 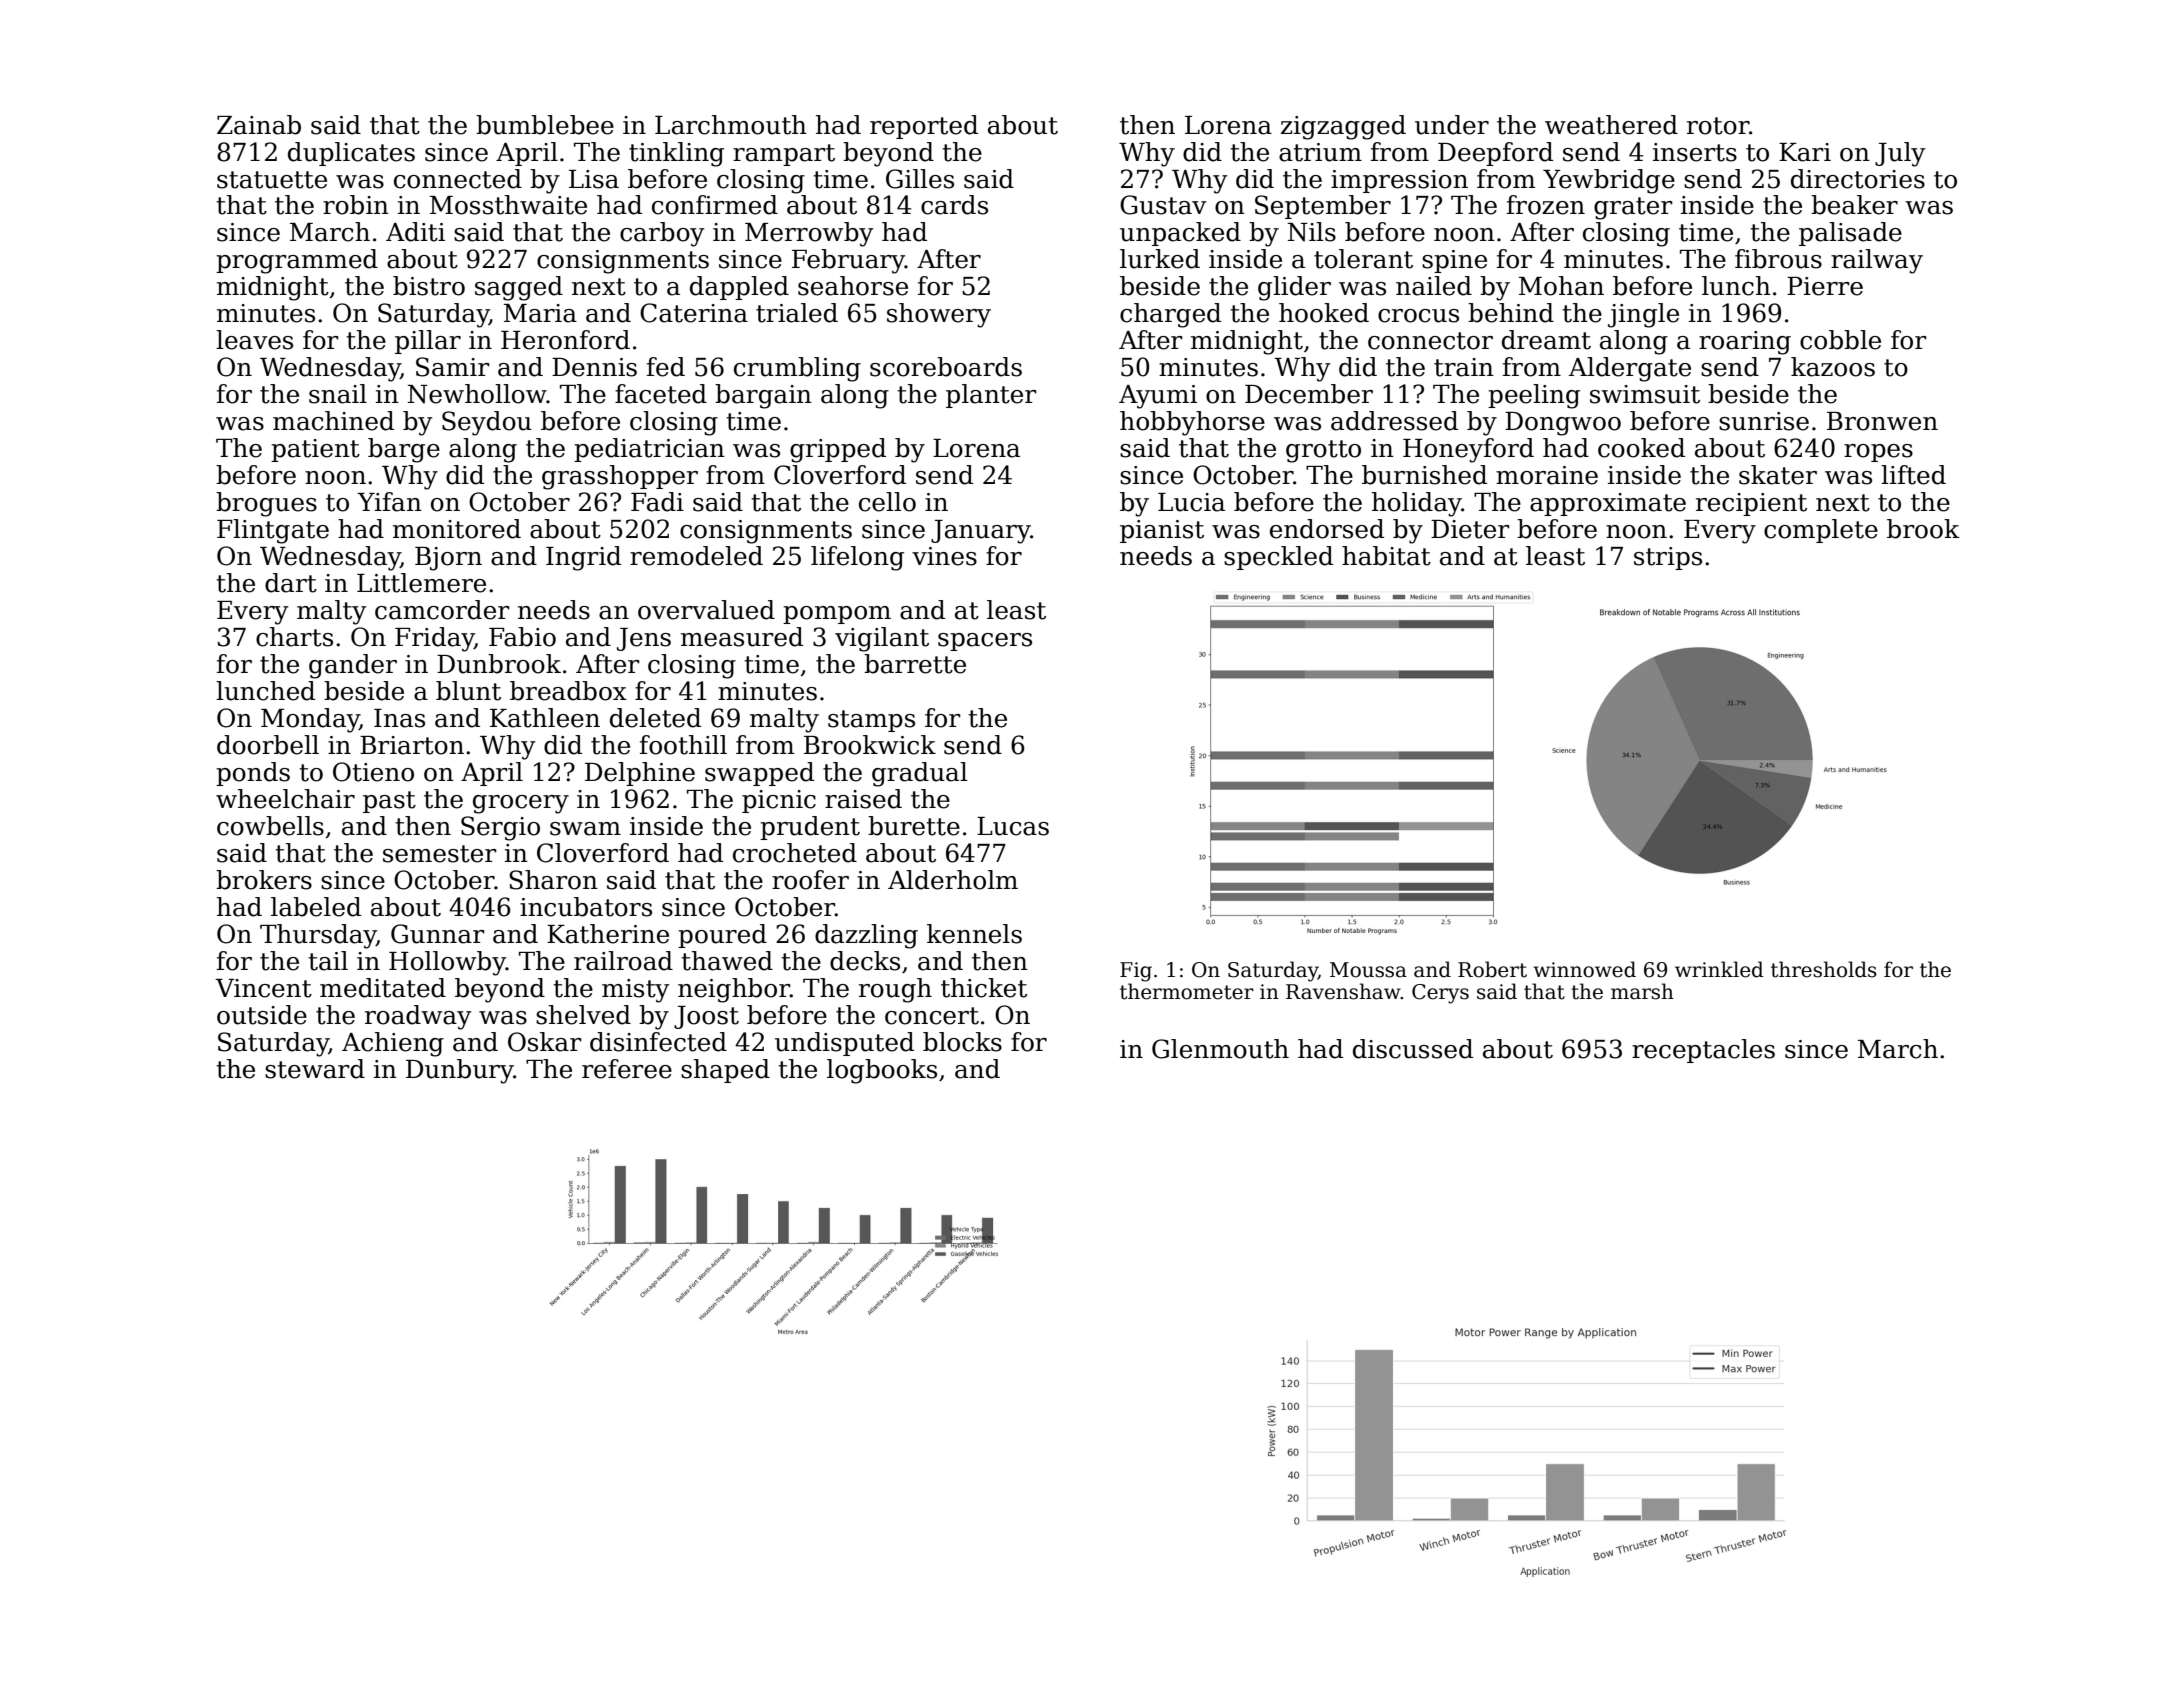 I want to click on strips, so click(x=1668, y=558).
